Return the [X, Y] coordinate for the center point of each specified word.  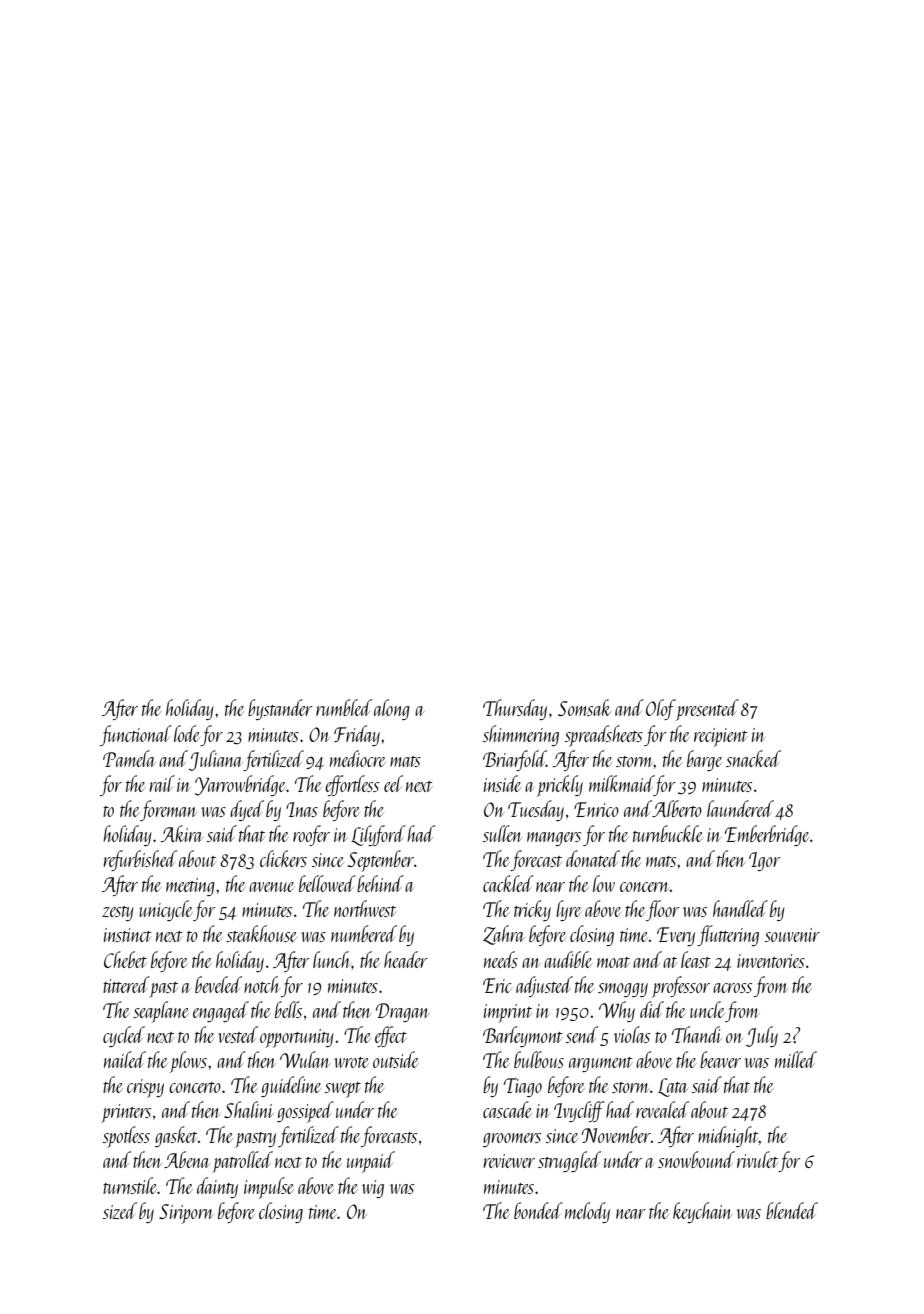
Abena [186, 1159]
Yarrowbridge [240, 785]
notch [262, 984]
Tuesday [536, 810]
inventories [771, 961]
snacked [753, 758]
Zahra [504, 935]
